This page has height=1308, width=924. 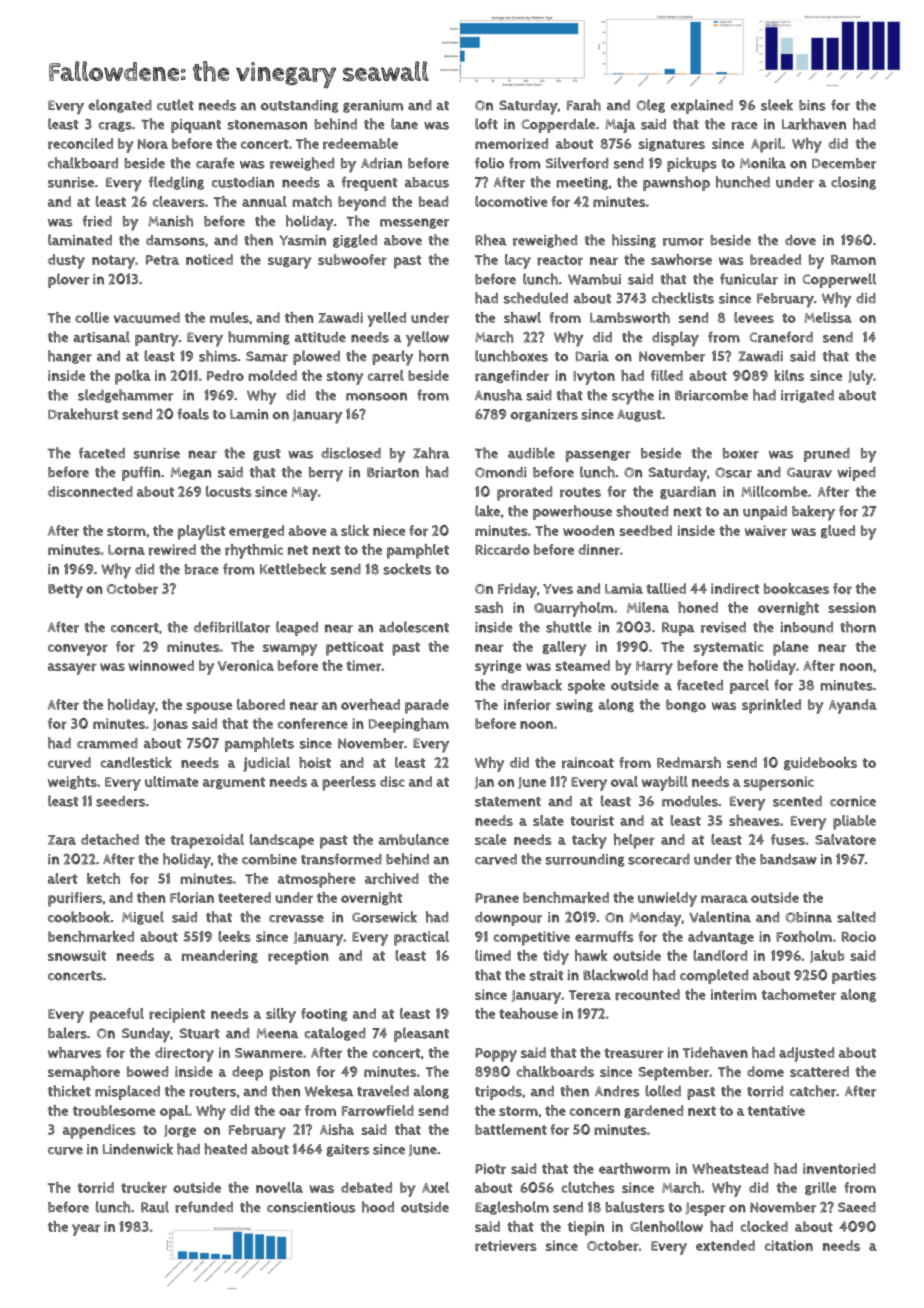 What do you see at coordinates (729, 648) in the page?
I see `systematic` at bounding box center [729, 648].
